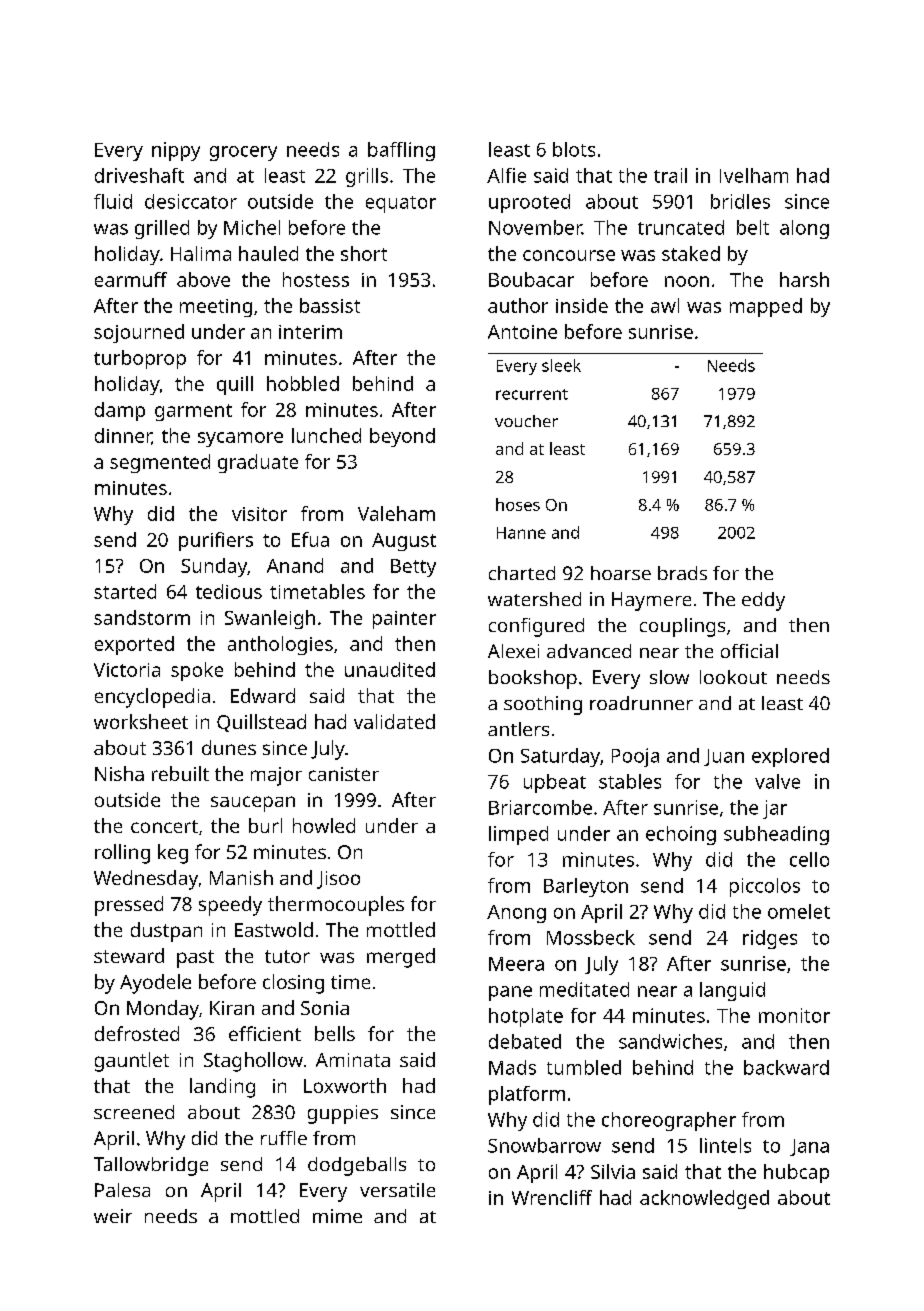 This screenshot has width=924, height=1311. I want to click on mime, so click(337, 1216).
